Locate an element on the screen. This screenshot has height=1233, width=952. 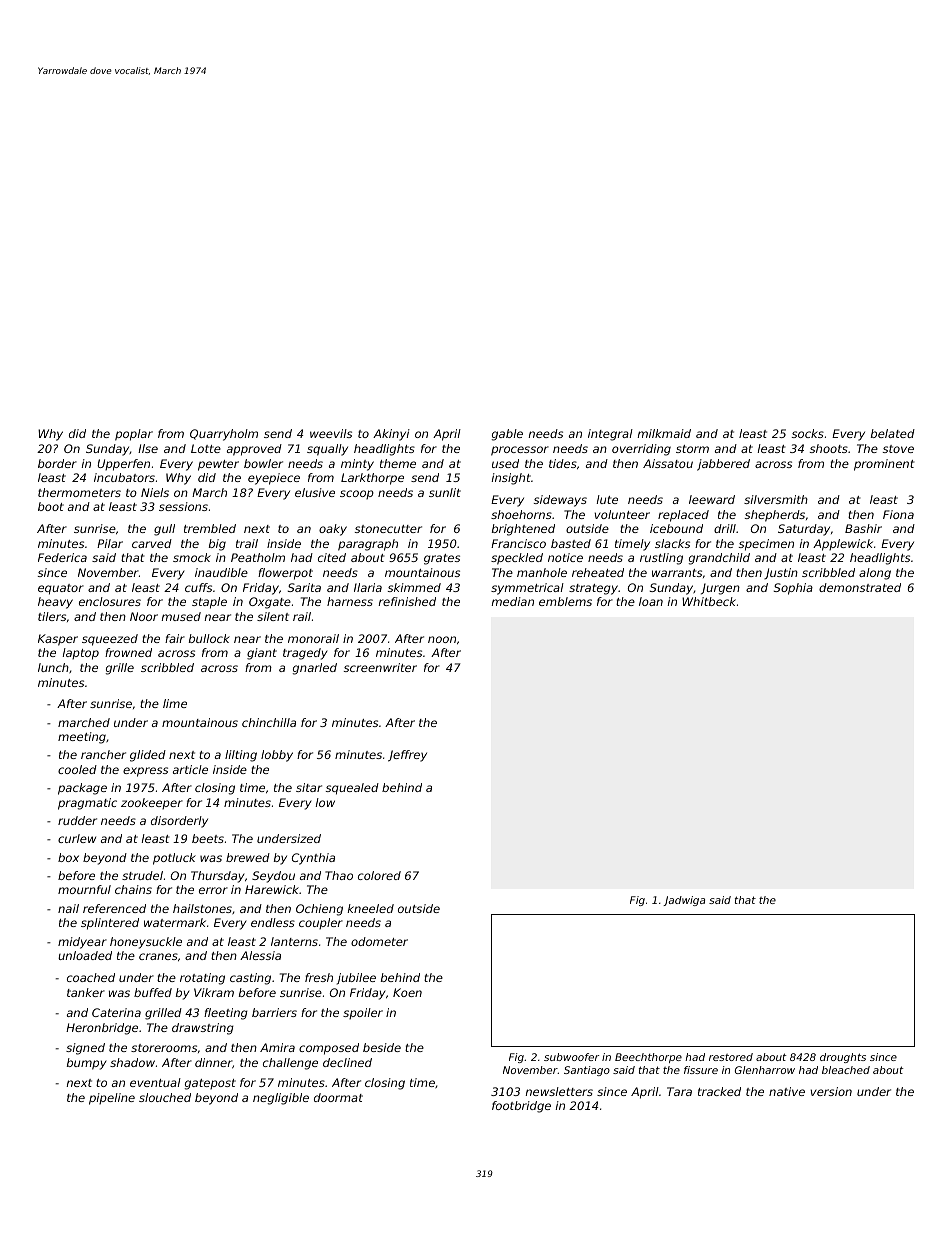
Koen is located at coordinates (407, 992).
